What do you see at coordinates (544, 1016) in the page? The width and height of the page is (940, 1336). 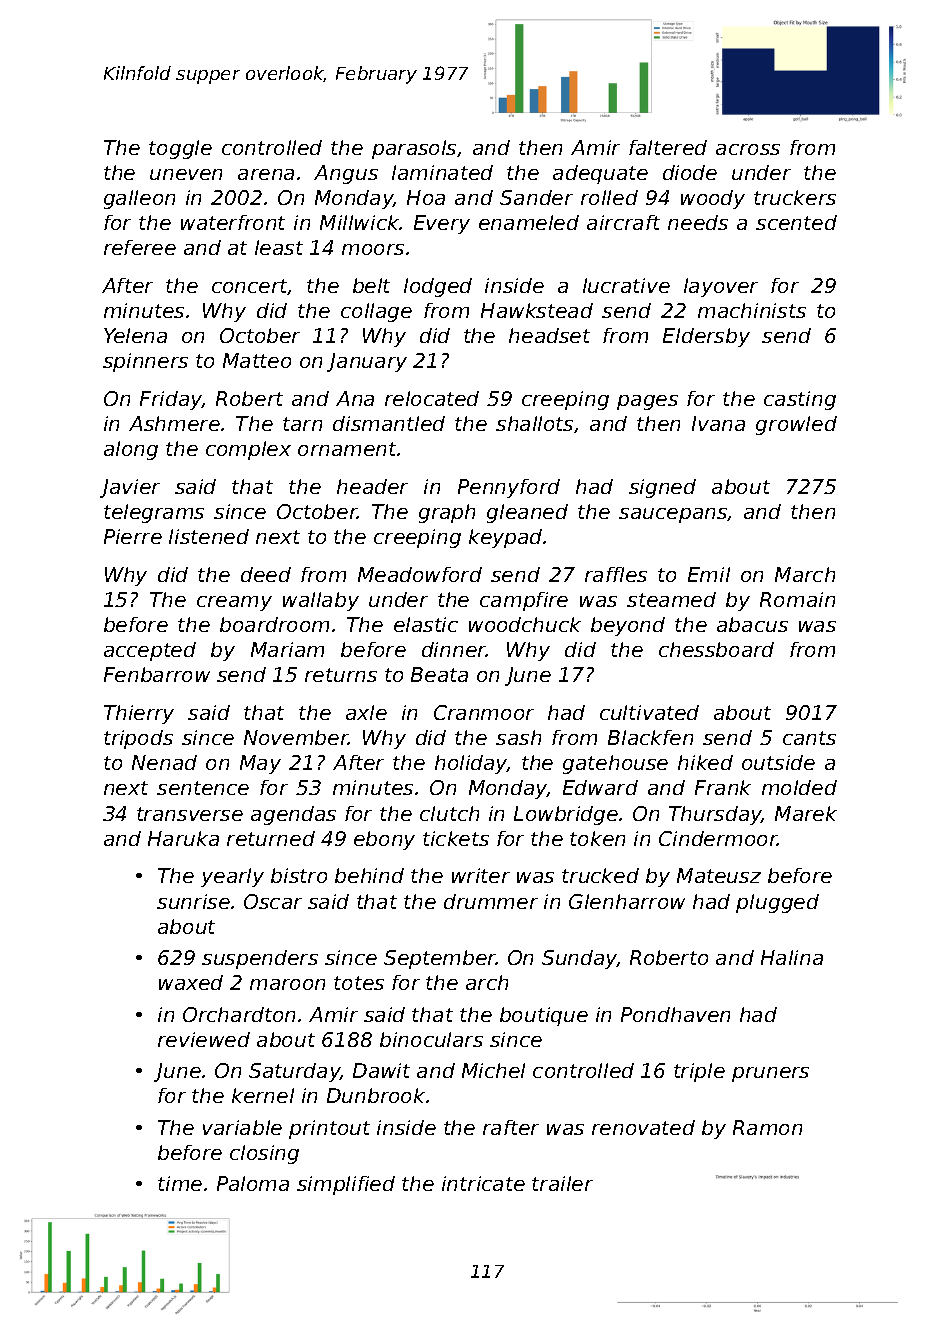 I see `boutique` at bounding box center [544, 1016].
